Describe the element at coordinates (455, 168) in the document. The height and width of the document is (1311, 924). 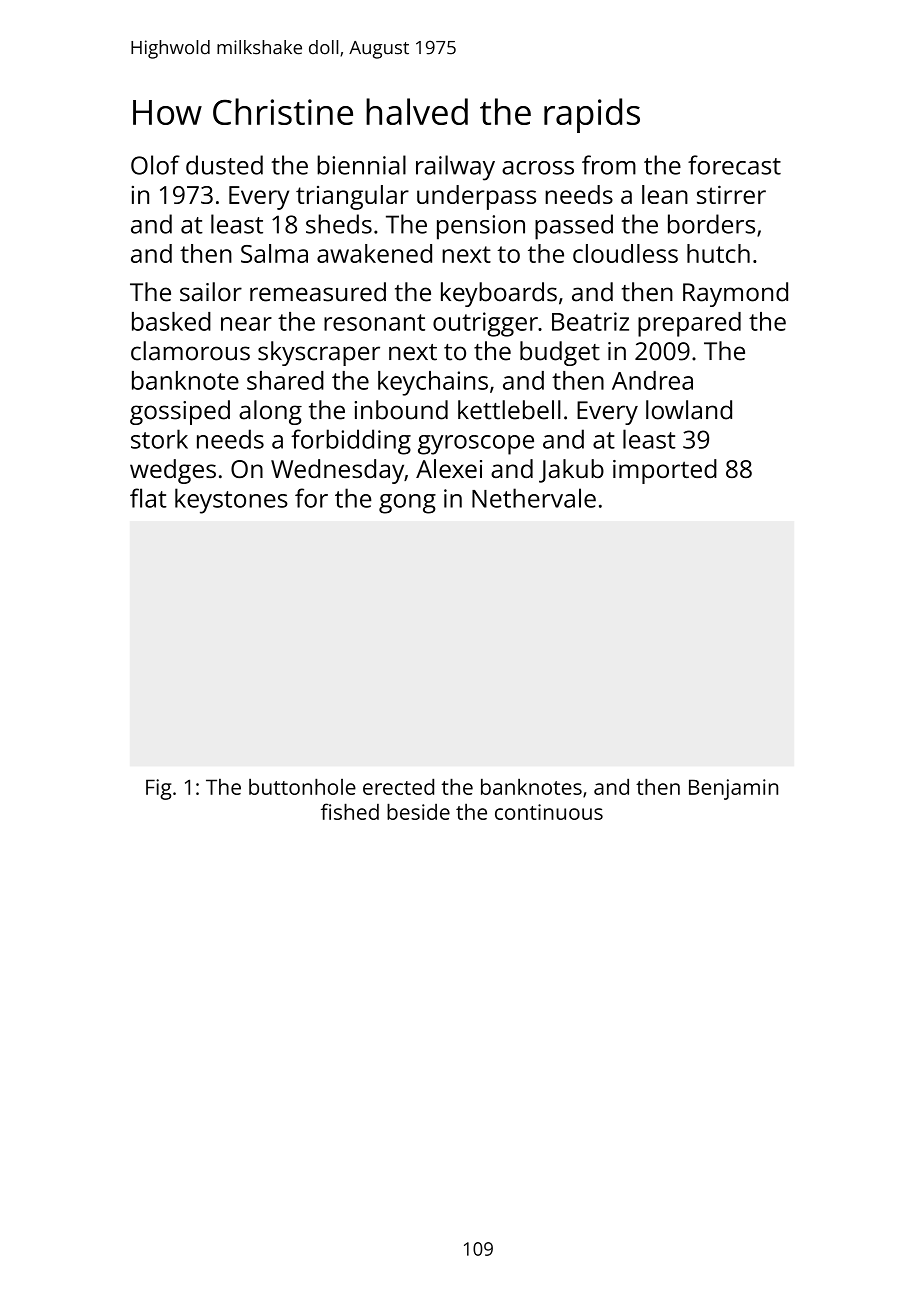
I see `railway` at that location.
